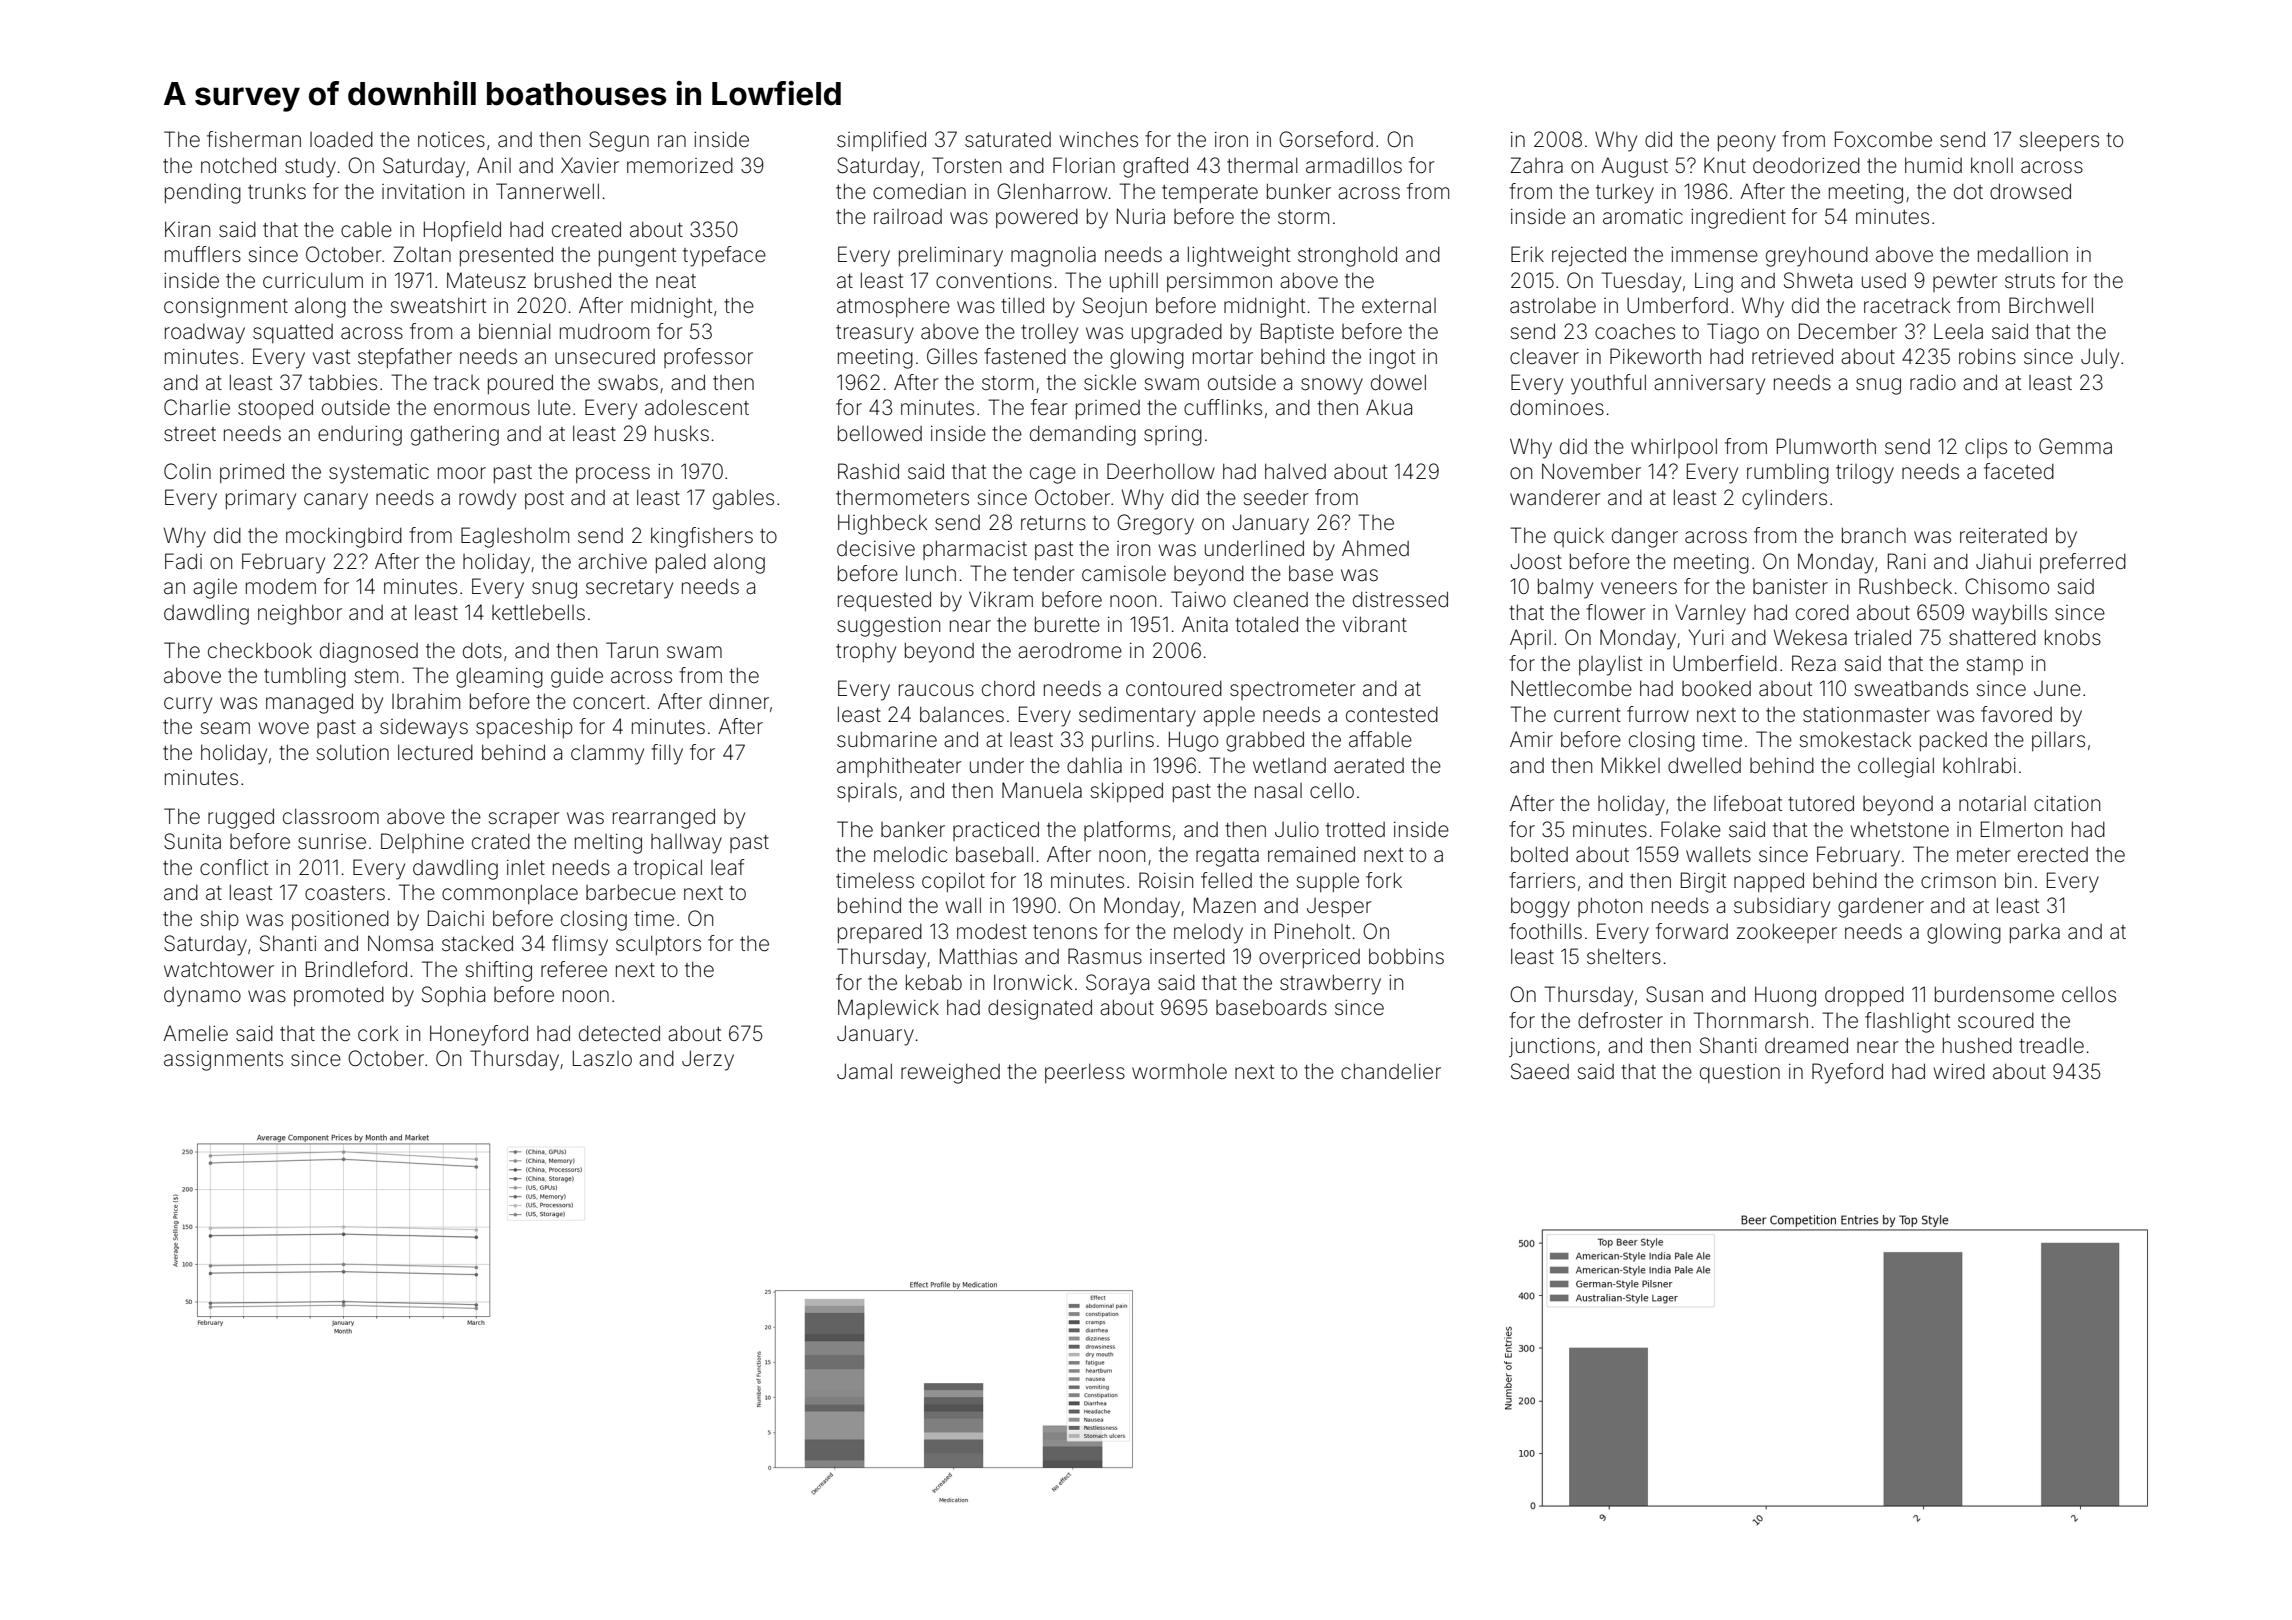 This image has height=1620, width=2292. Describe the element at coordinates (1049, 407) in the image. I see `fear` at that location.
